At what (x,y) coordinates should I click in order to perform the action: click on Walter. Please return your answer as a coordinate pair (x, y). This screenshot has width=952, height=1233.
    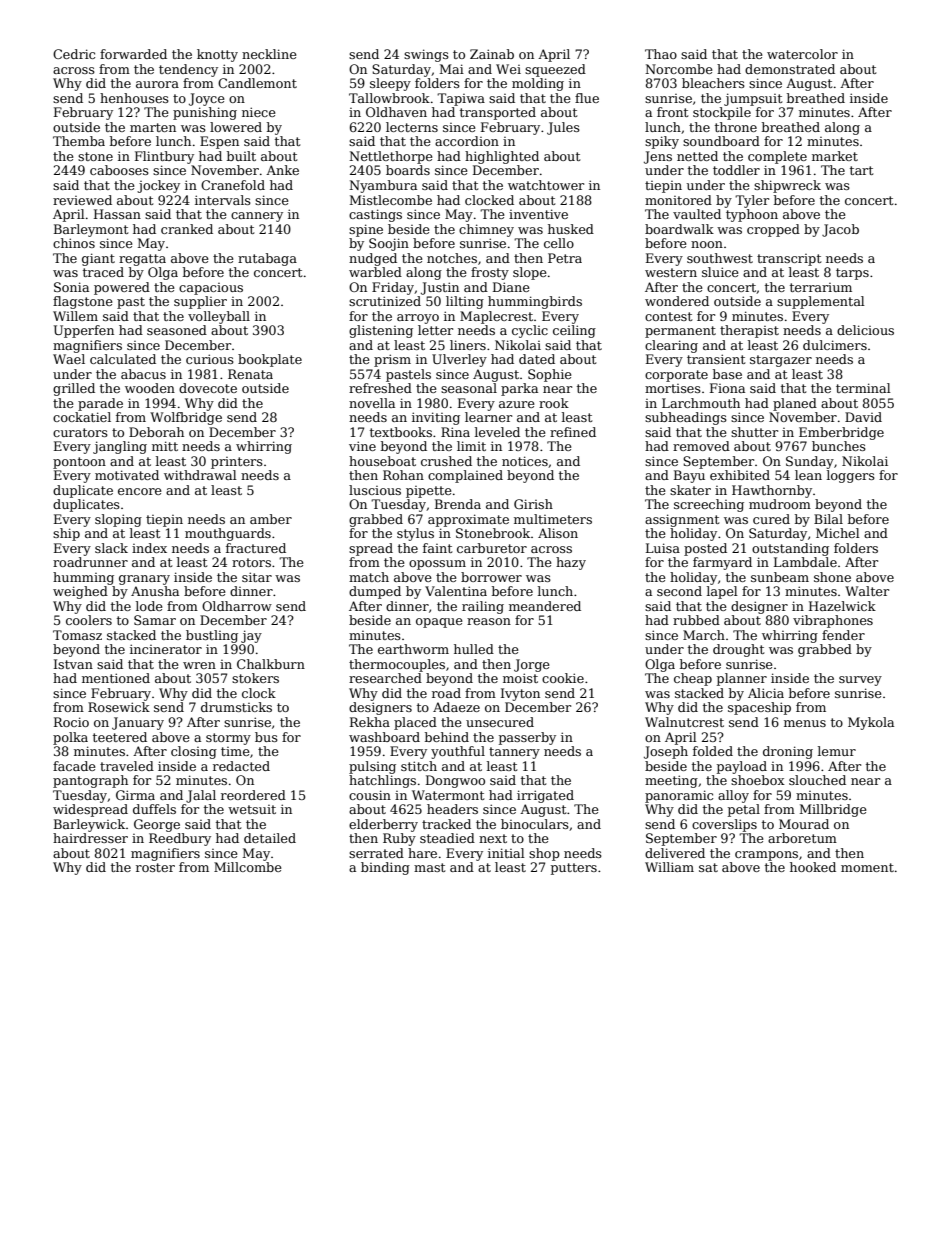
    Looking at the image, I should click on (867, 591).
